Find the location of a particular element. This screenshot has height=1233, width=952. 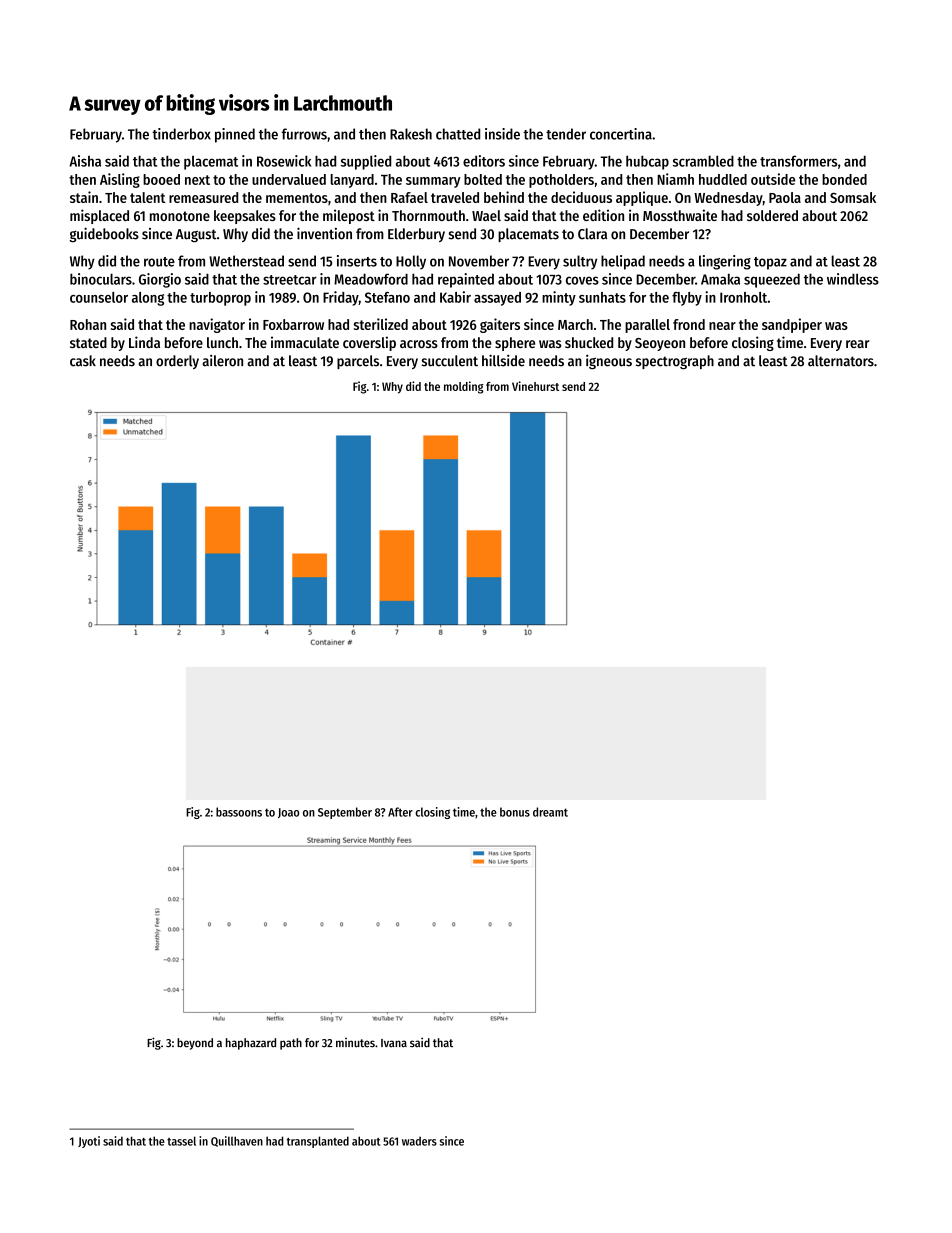

Vinehurst is located at coordinates (535, 386).
